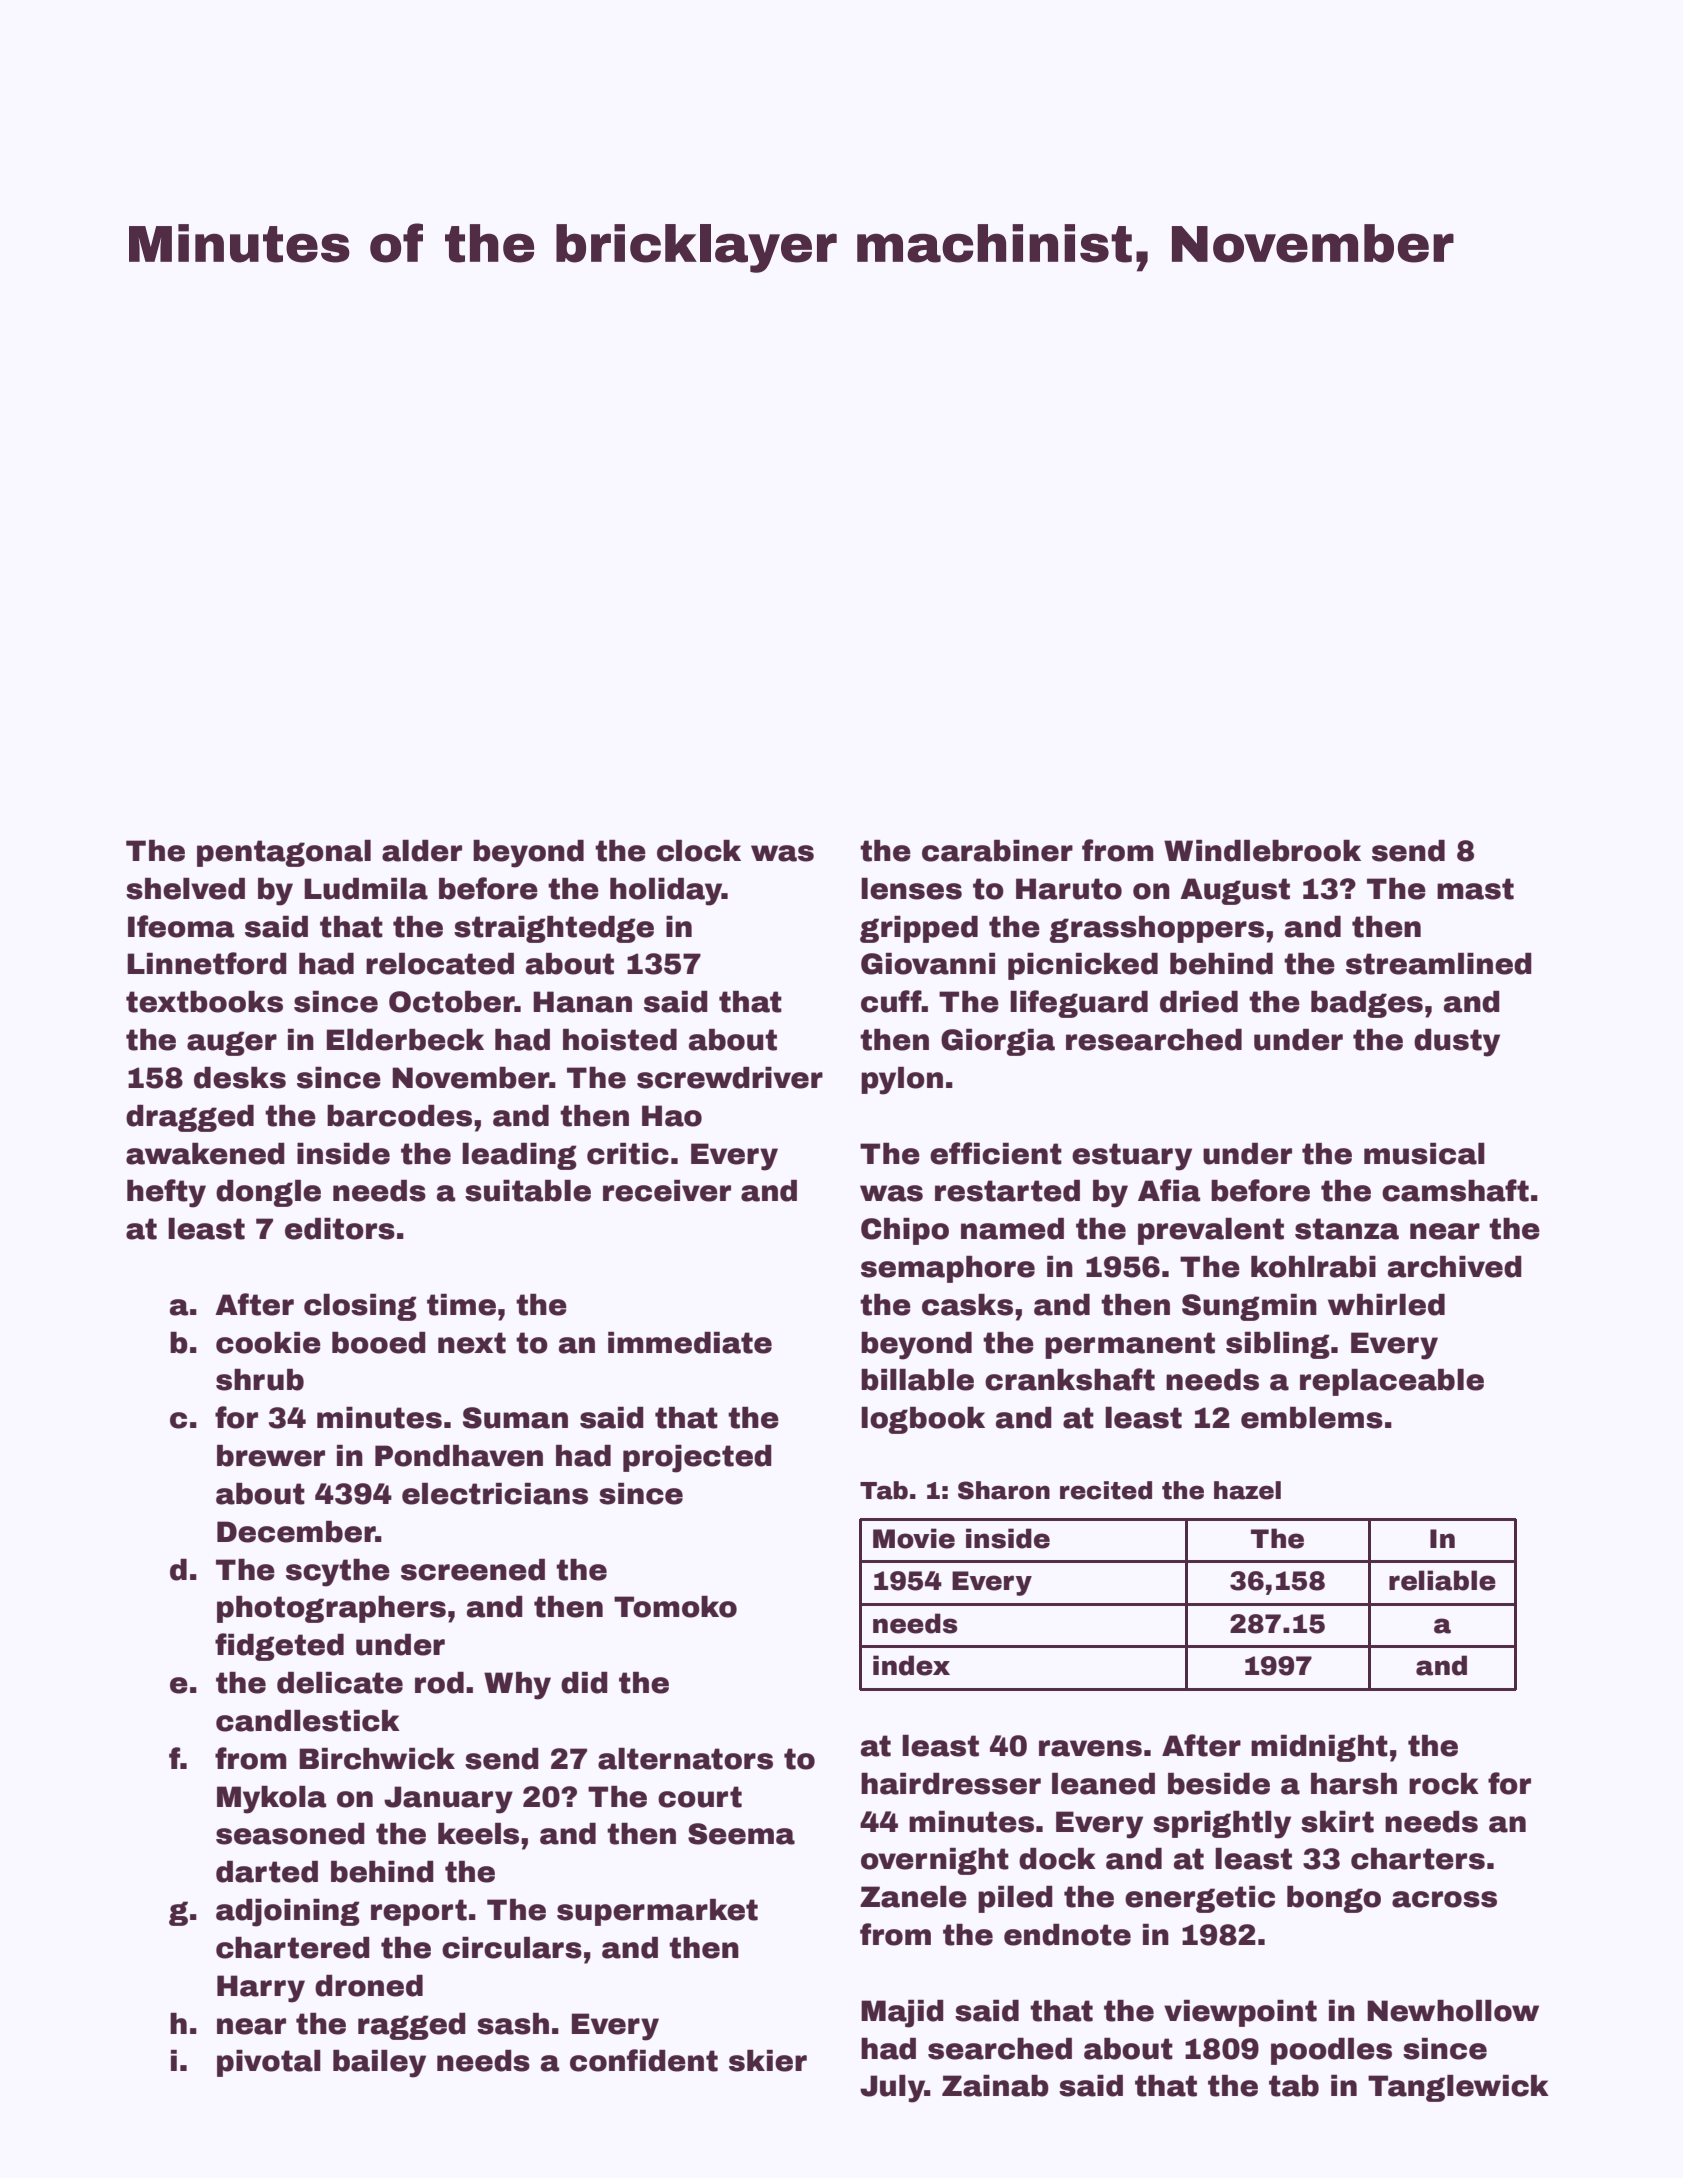 The width and height of the page is (1683, 2178). Describe the element at coordinates (685, 1759) in the page. I see `alternators` at that location.
